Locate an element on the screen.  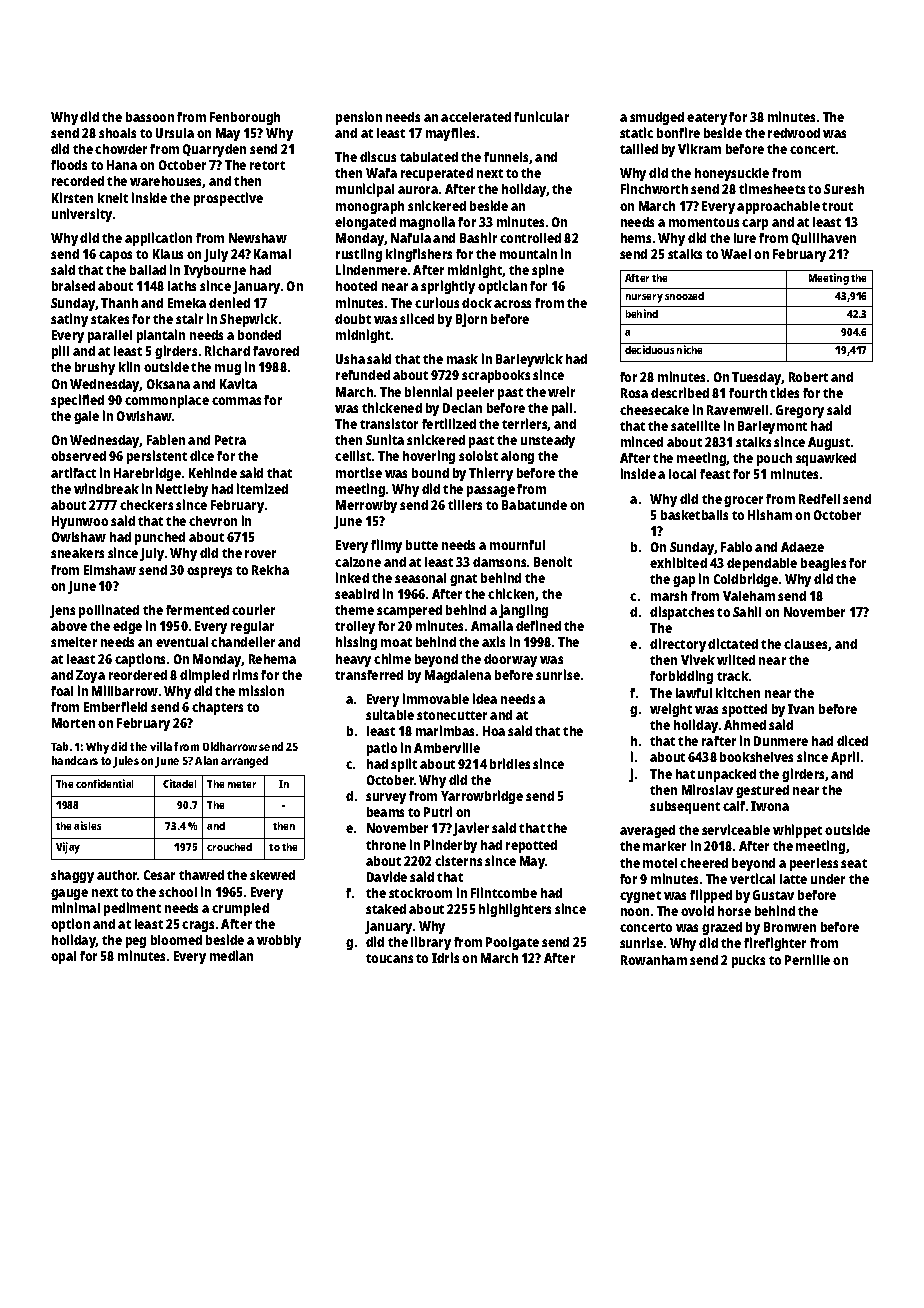
accelerated is located at coordinates (476, 117).
